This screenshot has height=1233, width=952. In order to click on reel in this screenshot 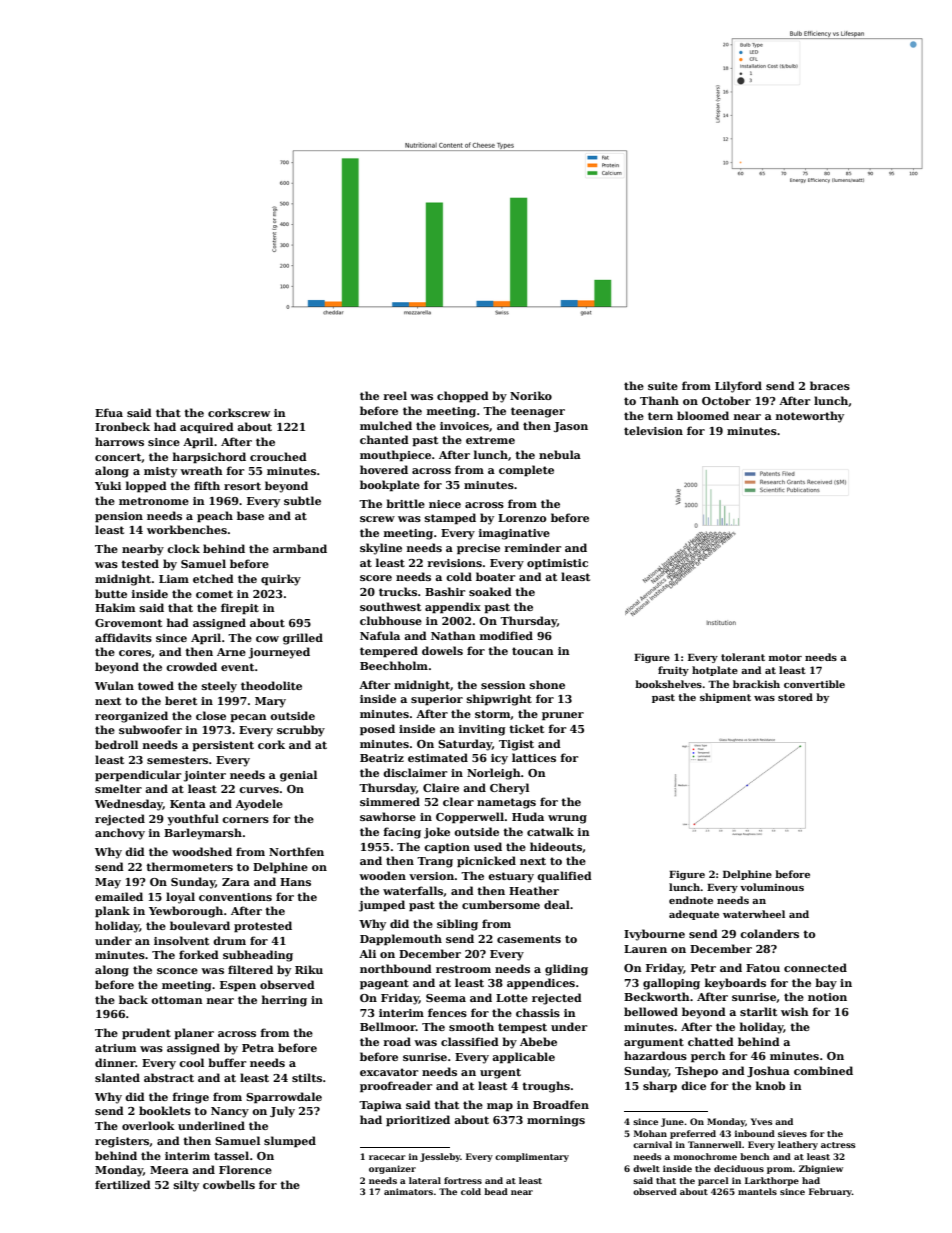, I will do `click(395, 395)`.
